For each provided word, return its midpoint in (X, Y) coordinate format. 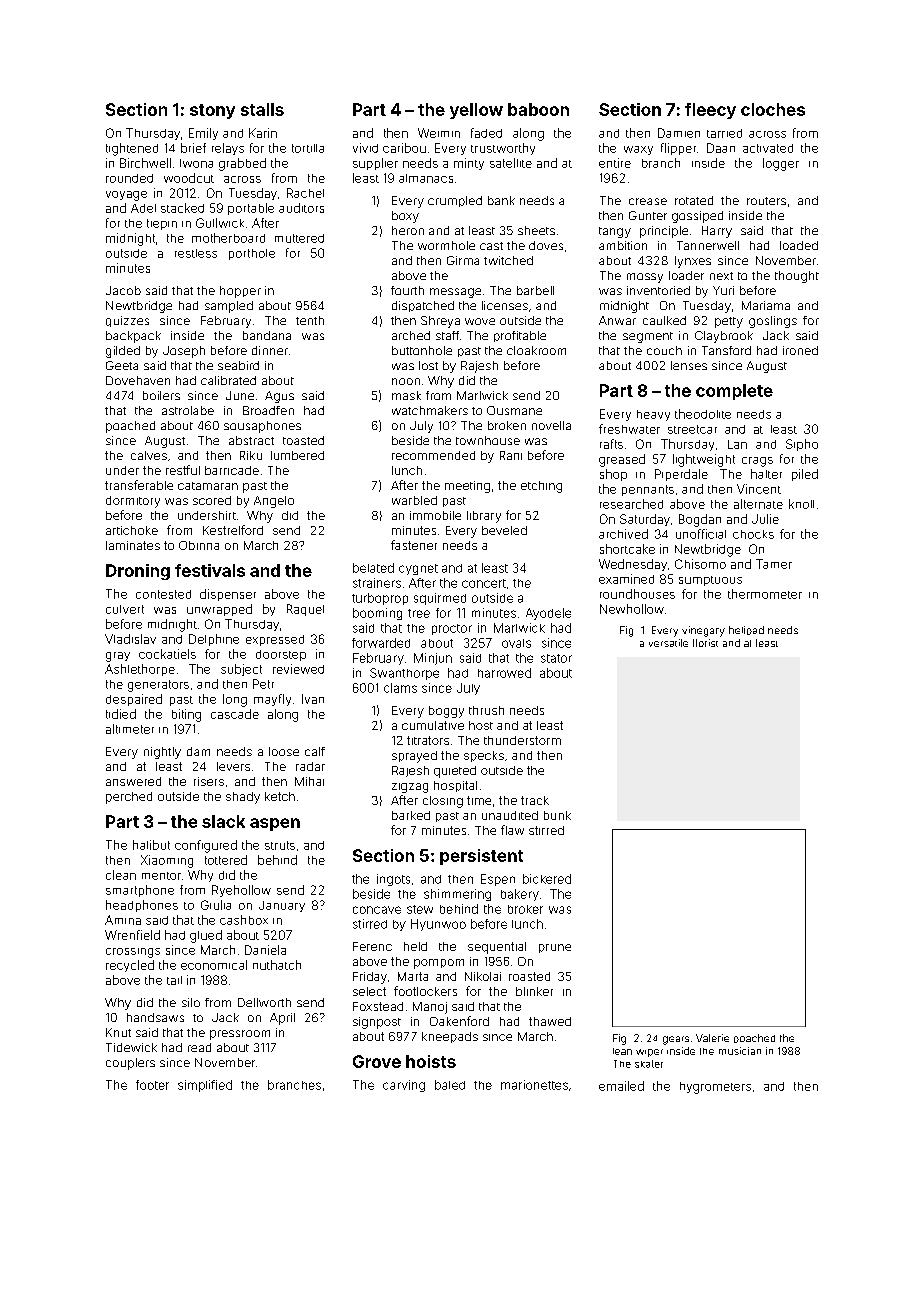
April (282, 1019)
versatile (668, 643)
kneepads (450, 1037)
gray (118, 657)
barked (411, 815)
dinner (270, 350)
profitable (520, 336)
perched (129, 798)
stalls (262, 109)
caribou (404, 148)
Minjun (433, 659)
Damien (679, 133)
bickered (547, 879)
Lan (737, 444)
